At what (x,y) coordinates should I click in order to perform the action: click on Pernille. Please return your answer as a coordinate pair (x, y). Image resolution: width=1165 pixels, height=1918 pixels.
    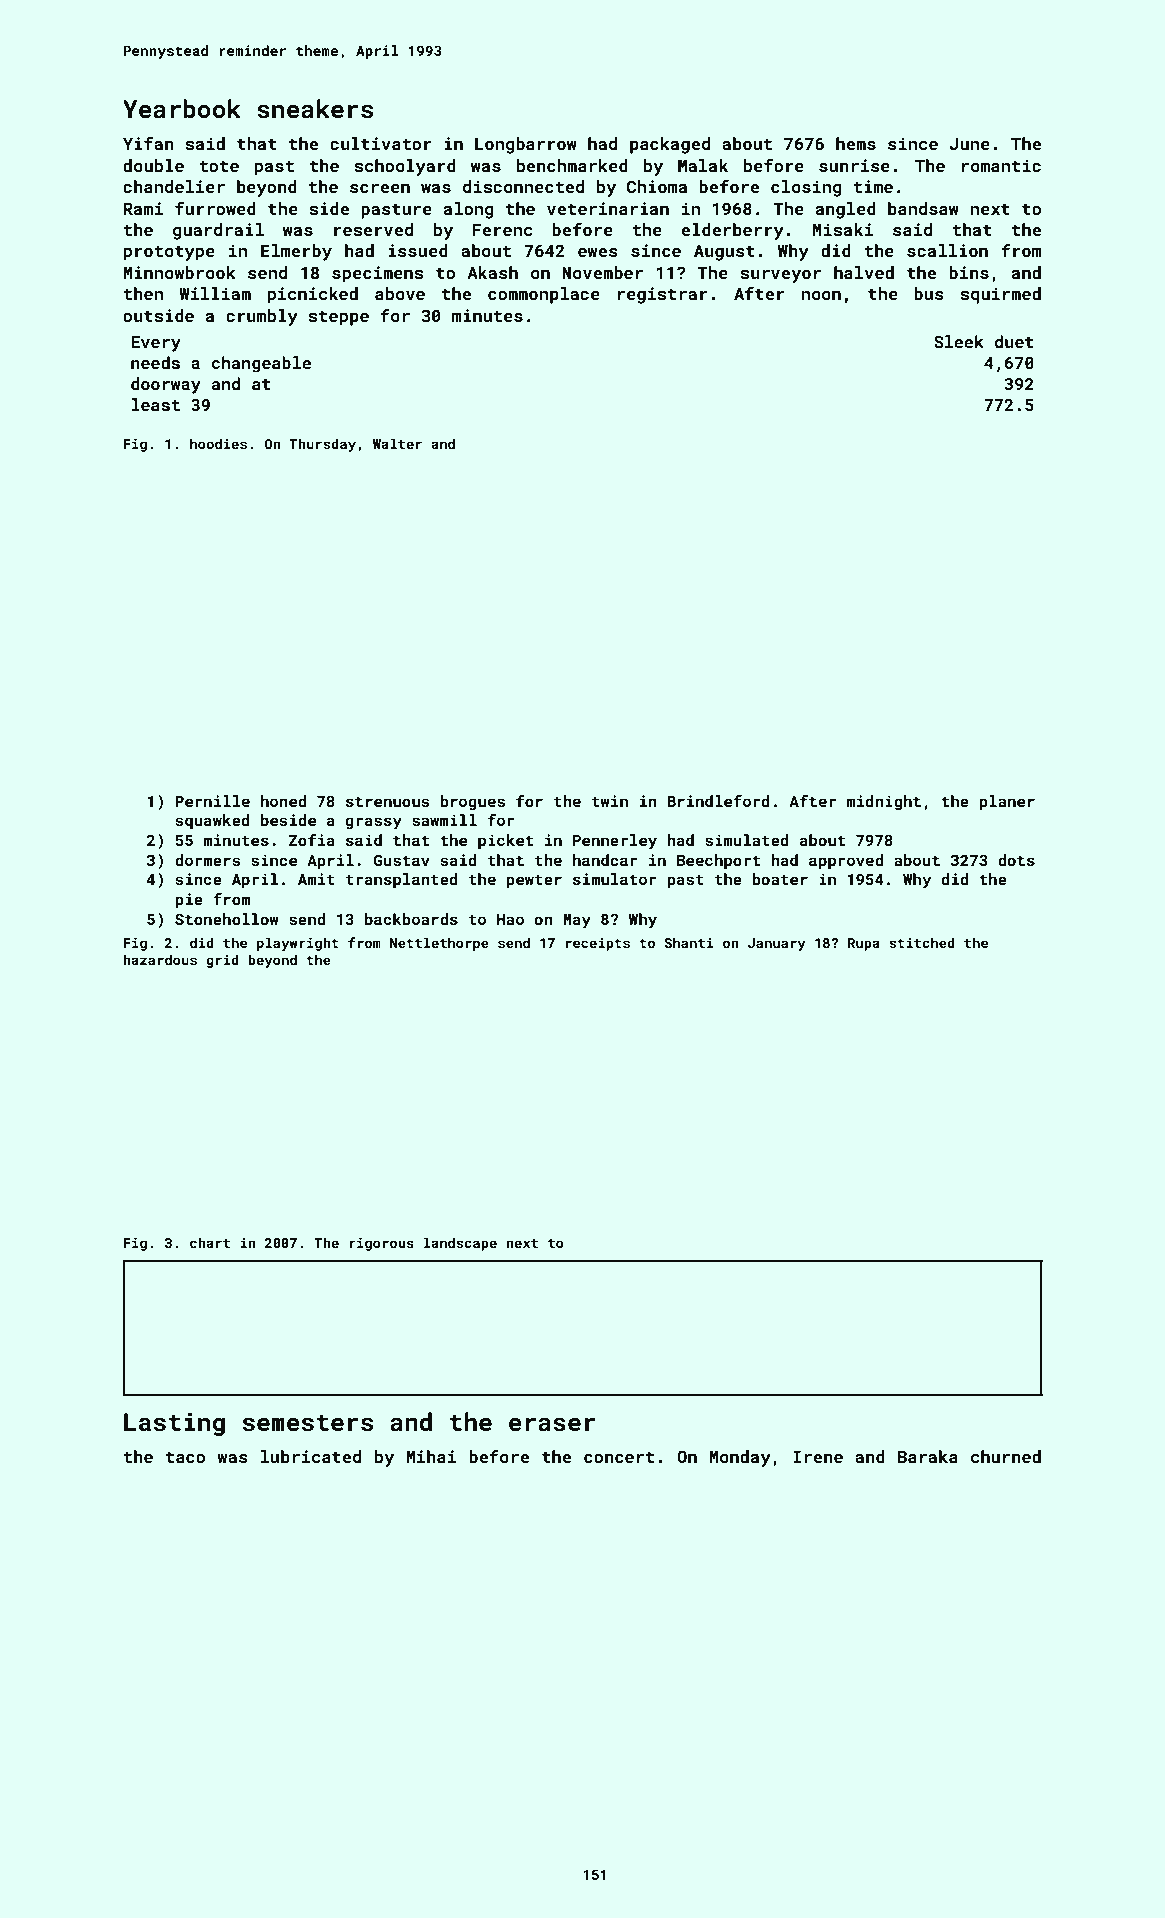
    Looking at the image, I should click on (212, 801).
